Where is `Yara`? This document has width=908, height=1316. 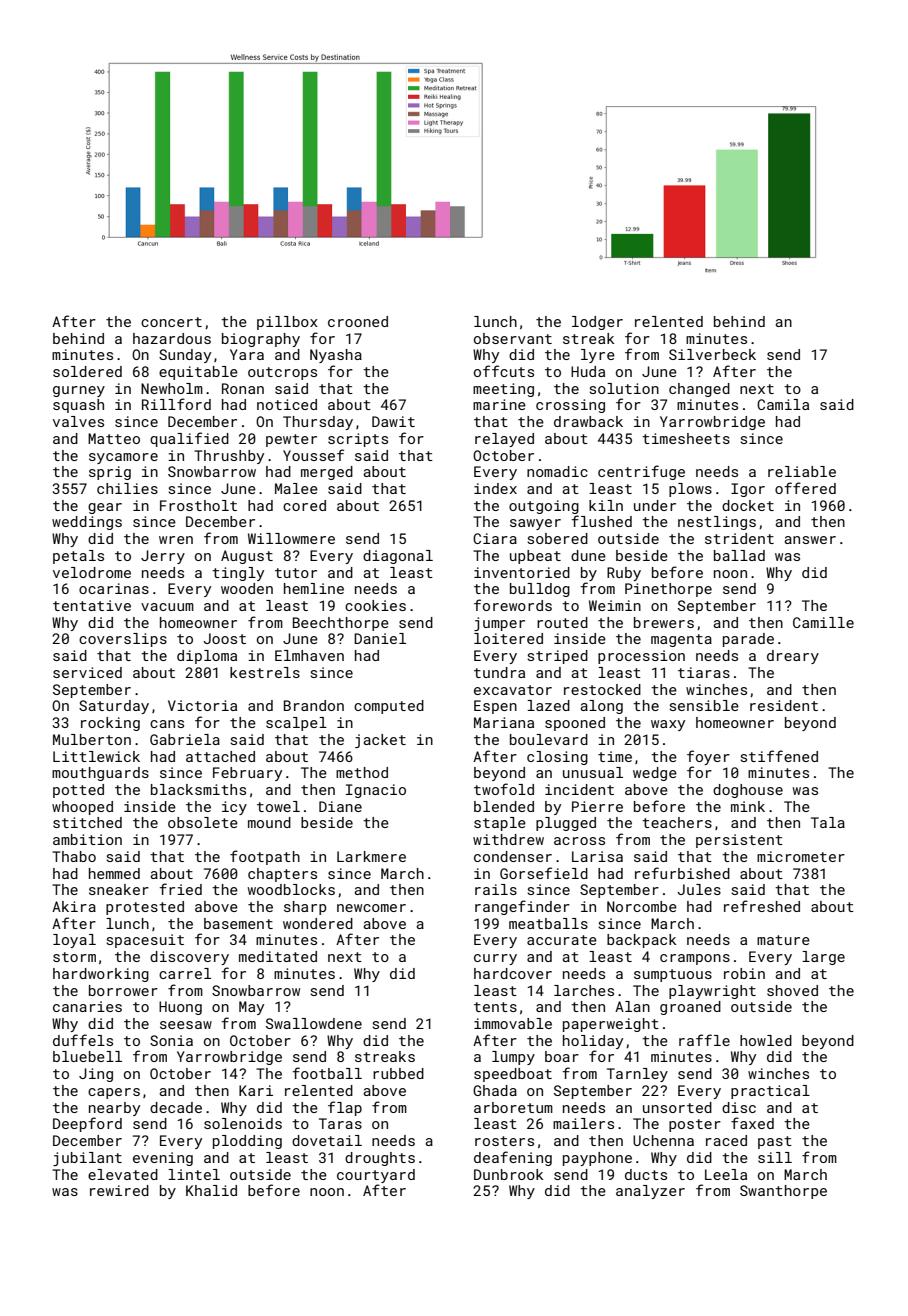 Yara is located at coordinates (247, 354).
